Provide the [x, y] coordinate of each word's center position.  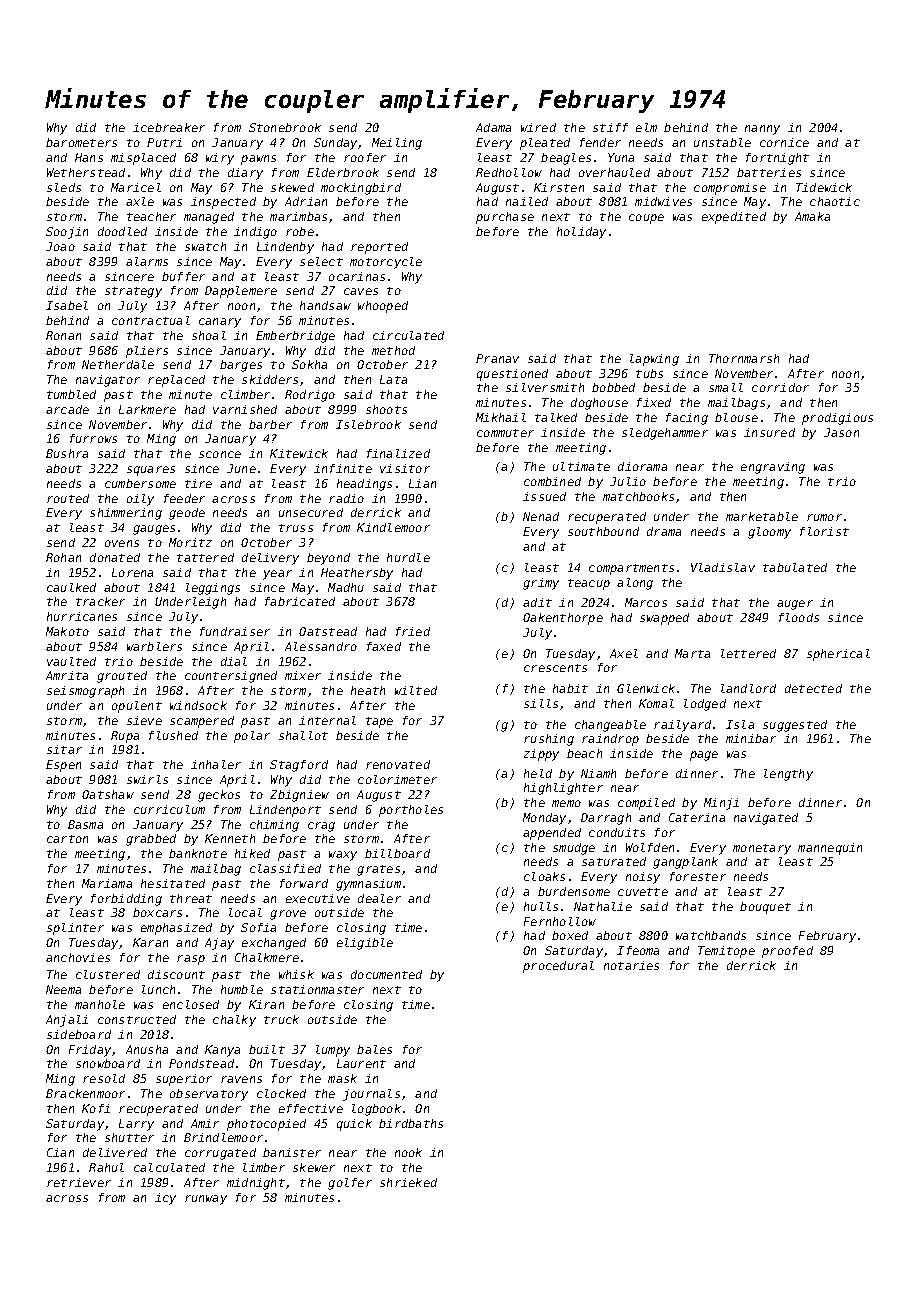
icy [165, 1199]
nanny [762, 130]
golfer [350, 1184]
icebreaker [169, 127]
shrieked [408, 1182]
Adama [493, 127]
